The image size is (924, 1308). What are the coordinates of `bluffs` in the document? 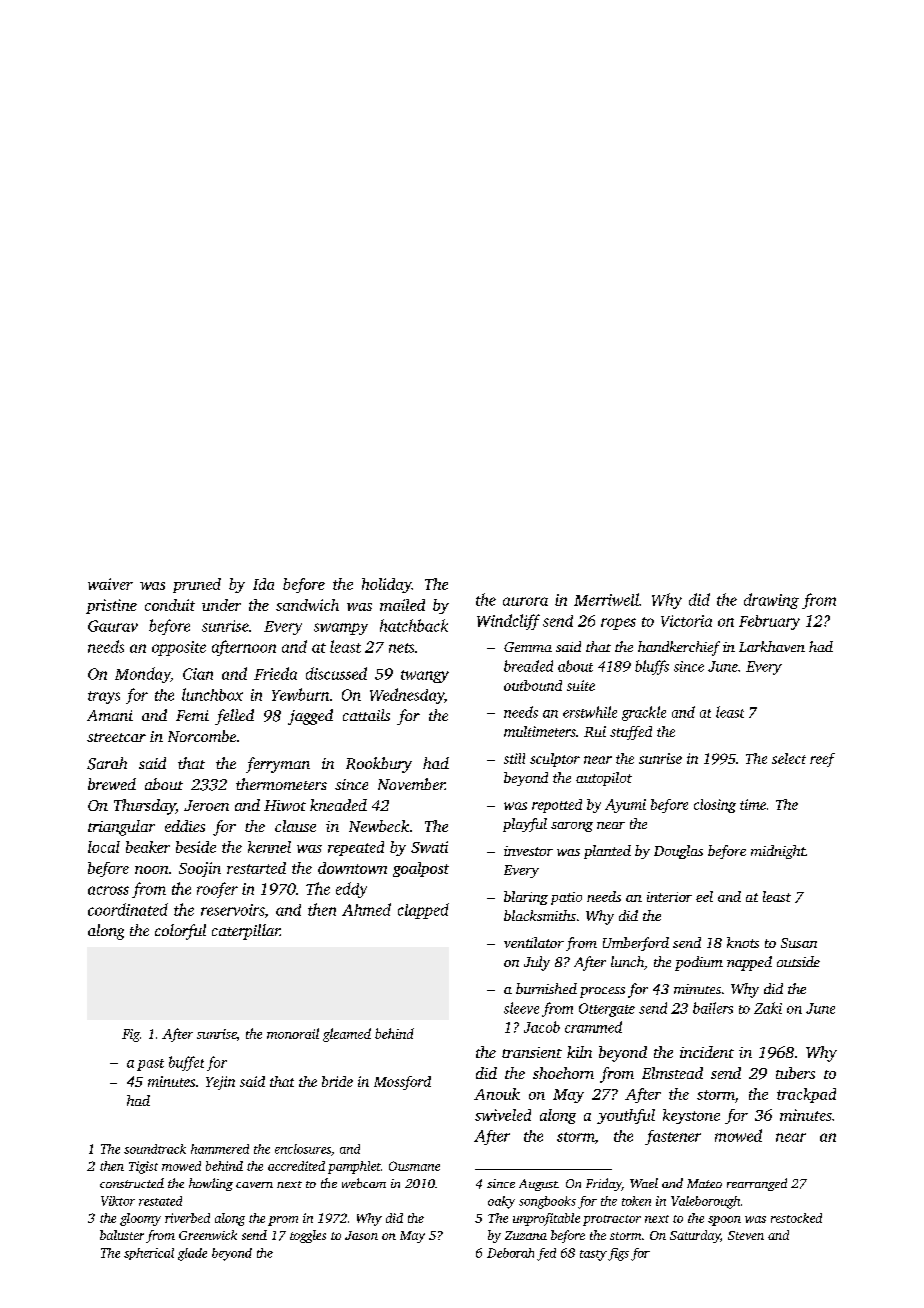 It's located at (652, 667).
